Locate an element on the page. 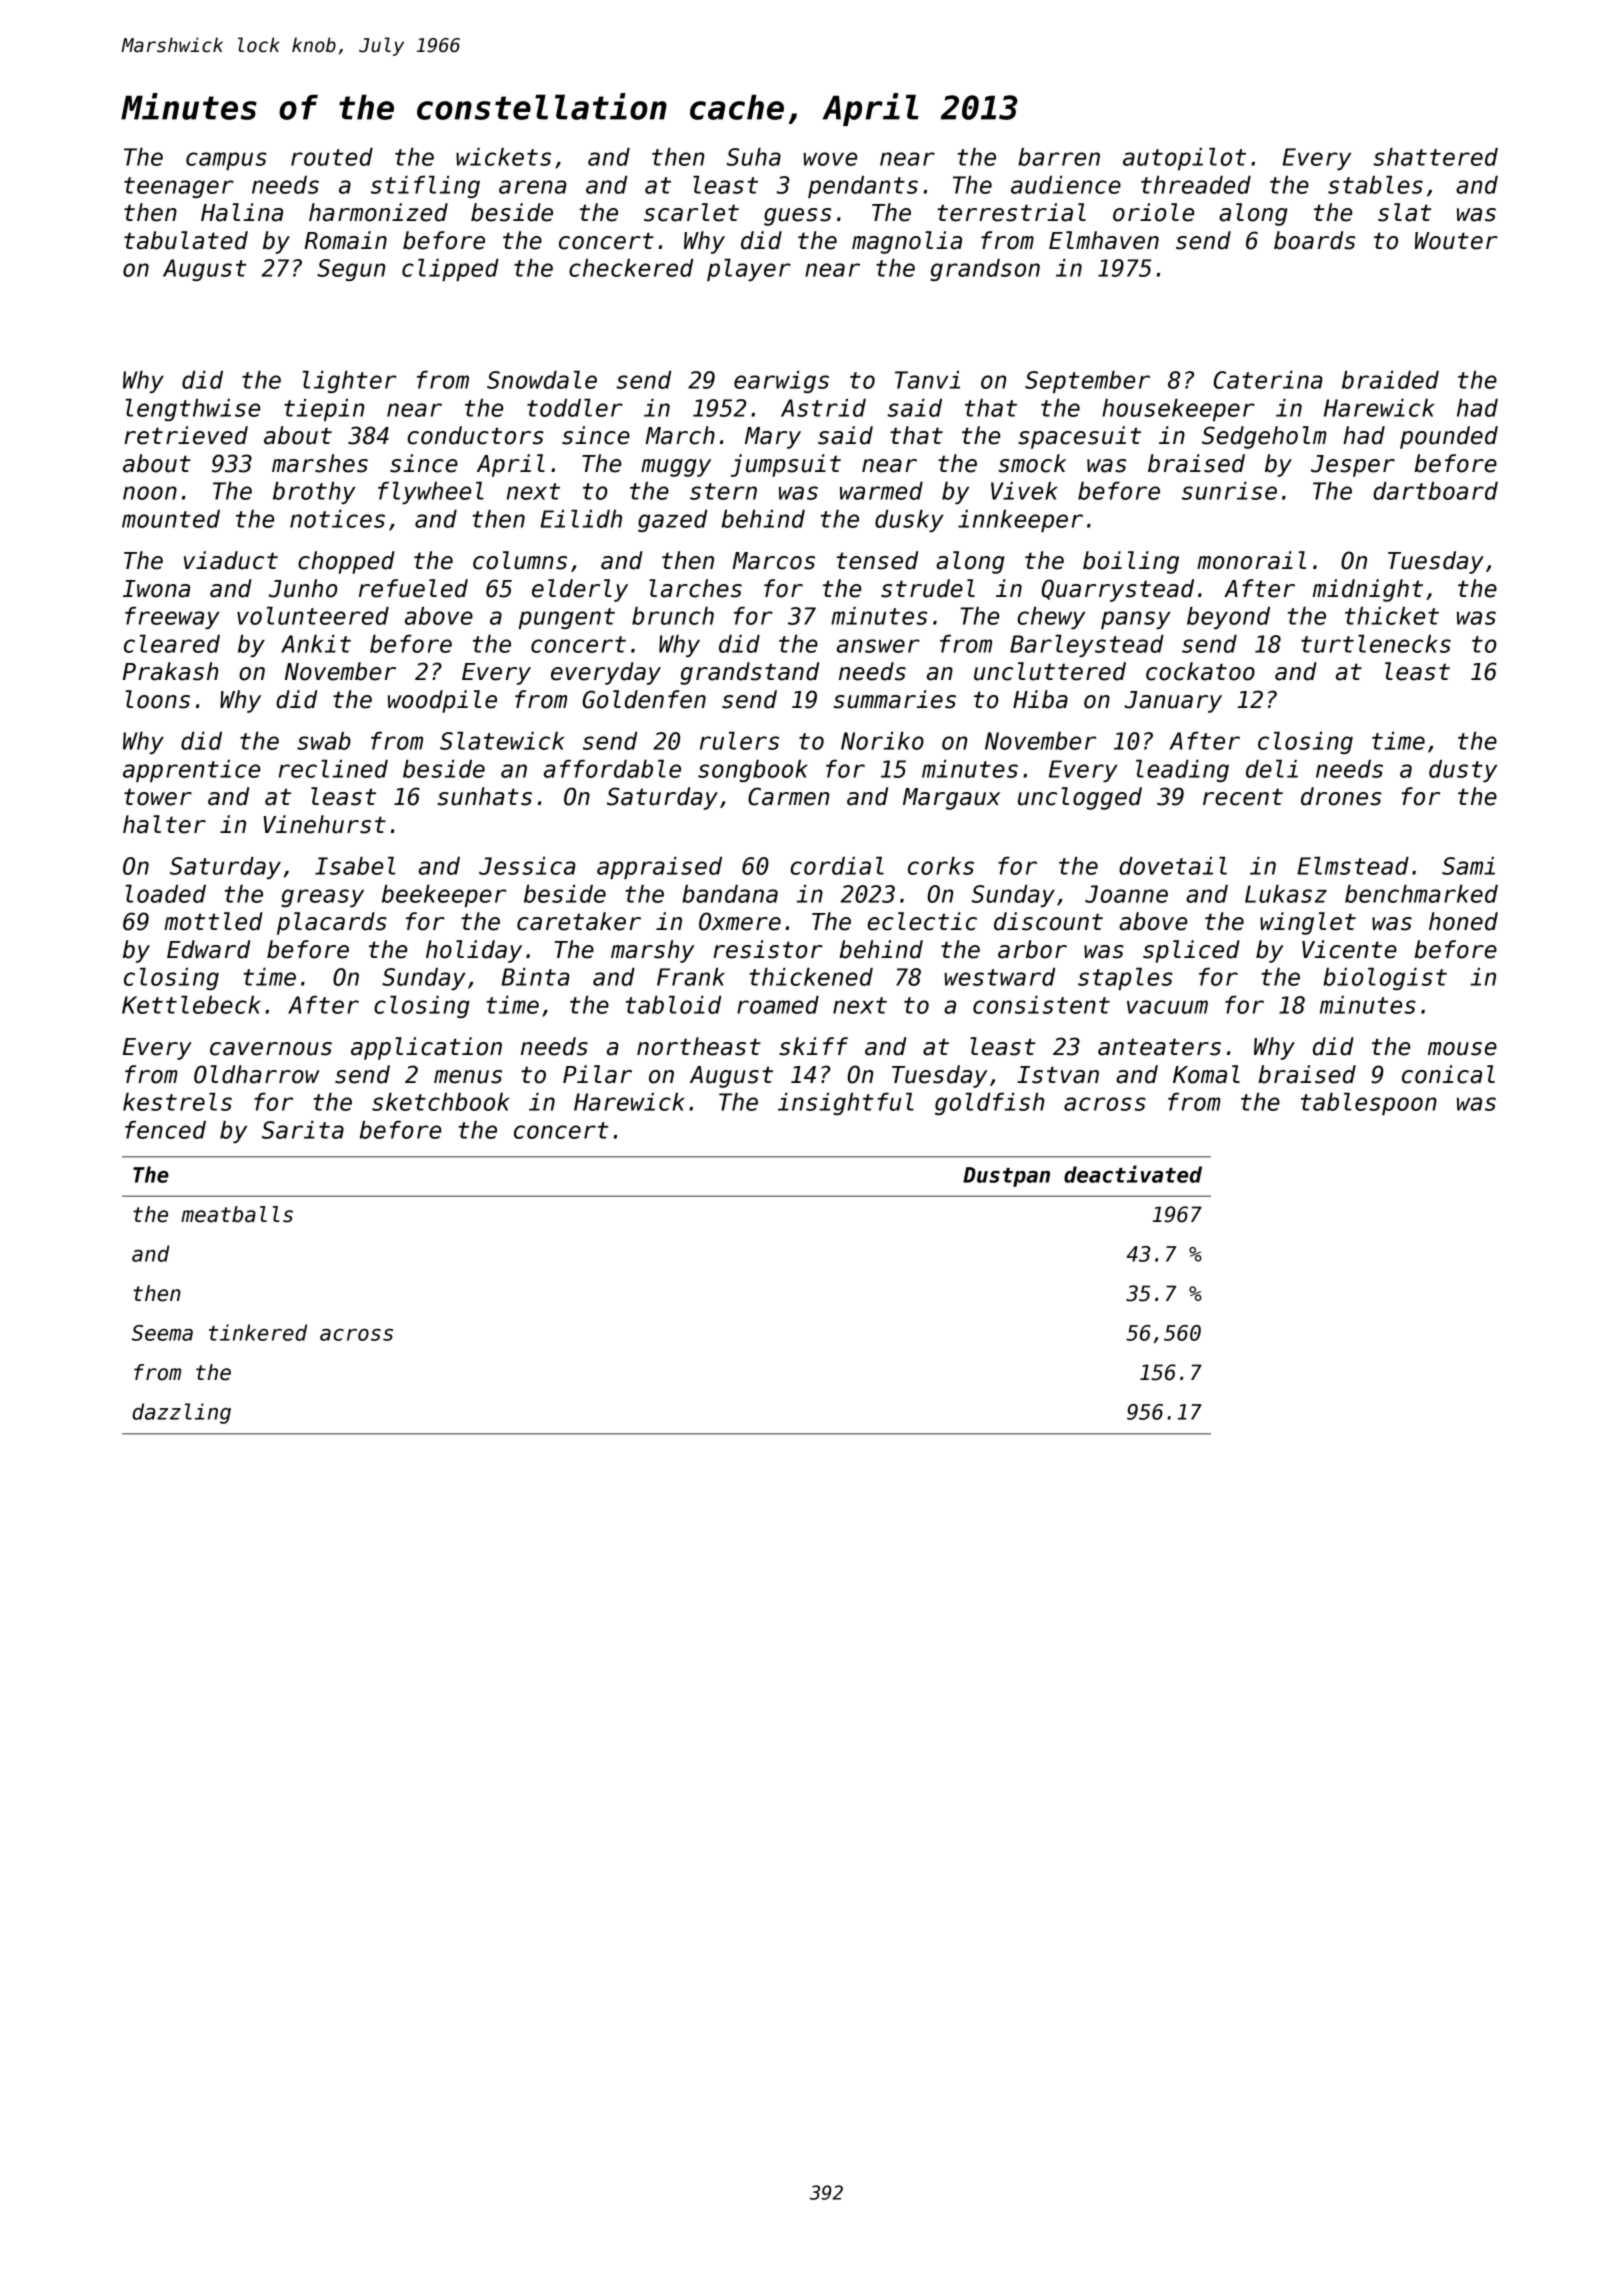  boards is located at coordinates (1314, 240).
